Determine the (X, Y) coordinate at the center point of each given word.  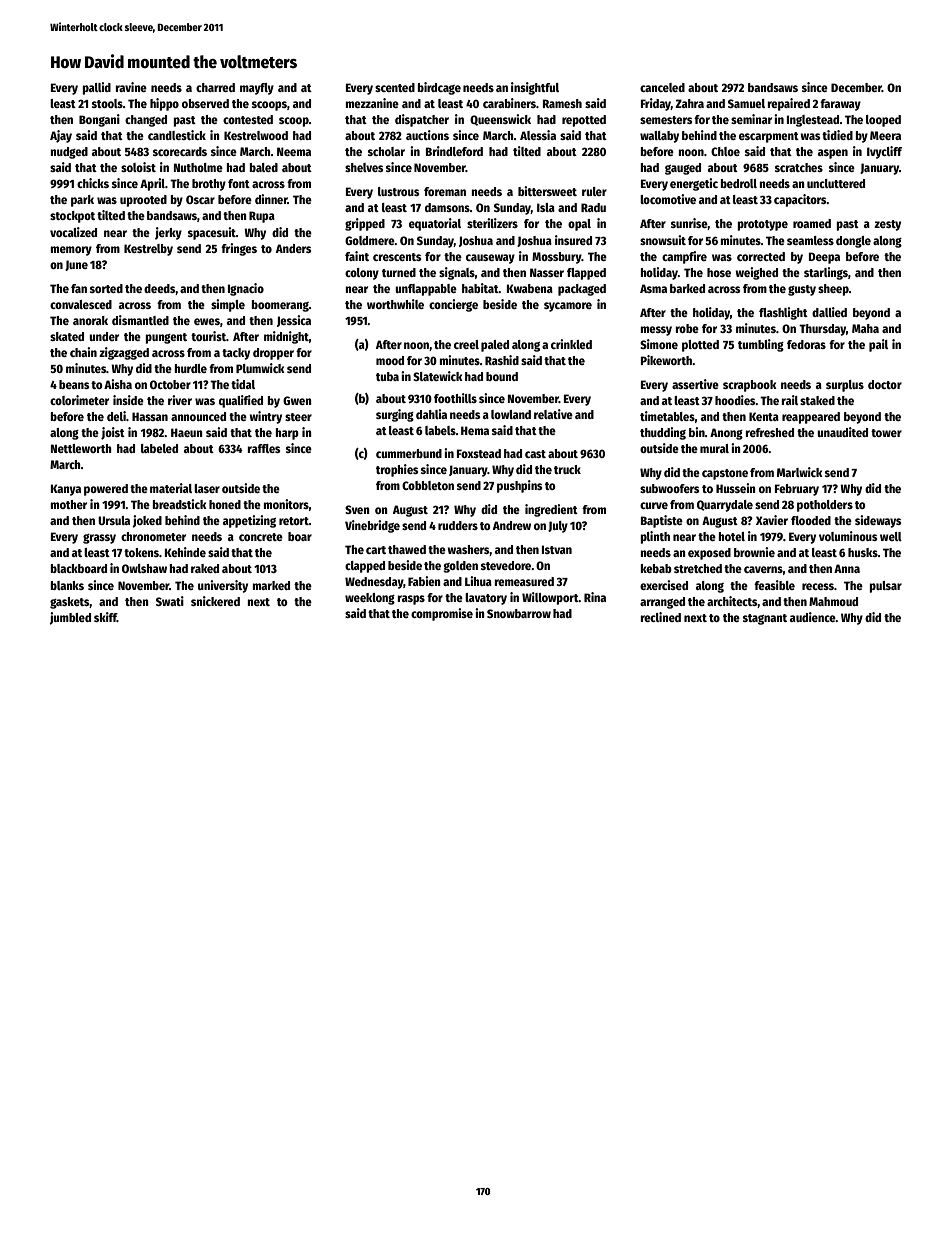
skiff (105, 617)
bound (502, 376)
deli (116, 416)
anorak (90, 320)
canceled (662, 87)
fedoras (806, 344)
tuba (387, 376)
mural (714, 448)
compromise (442, 614)
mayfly (257, 89)
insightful (535, 88)
